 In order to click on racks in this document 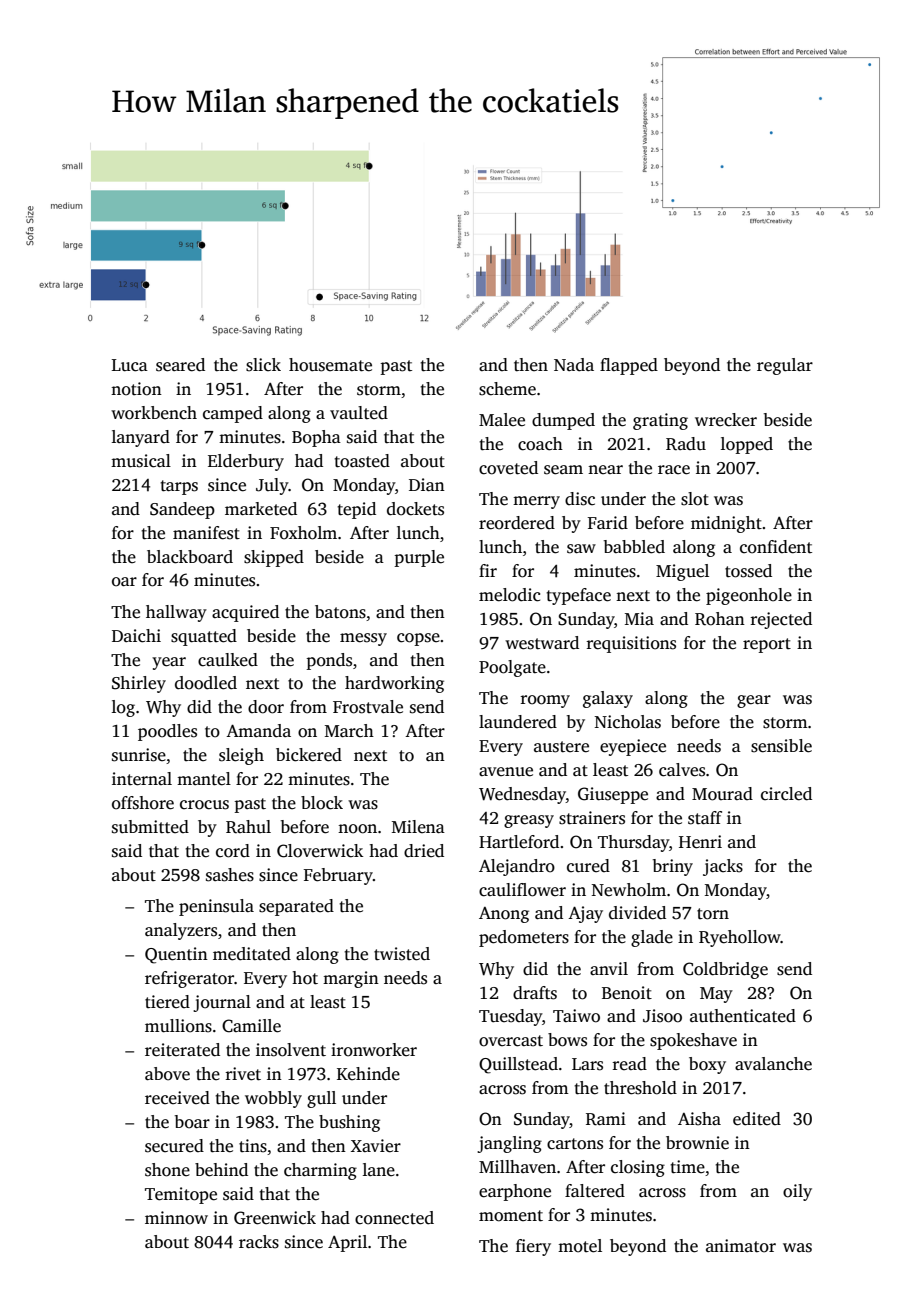, I will do `click(259, 1242)`.
